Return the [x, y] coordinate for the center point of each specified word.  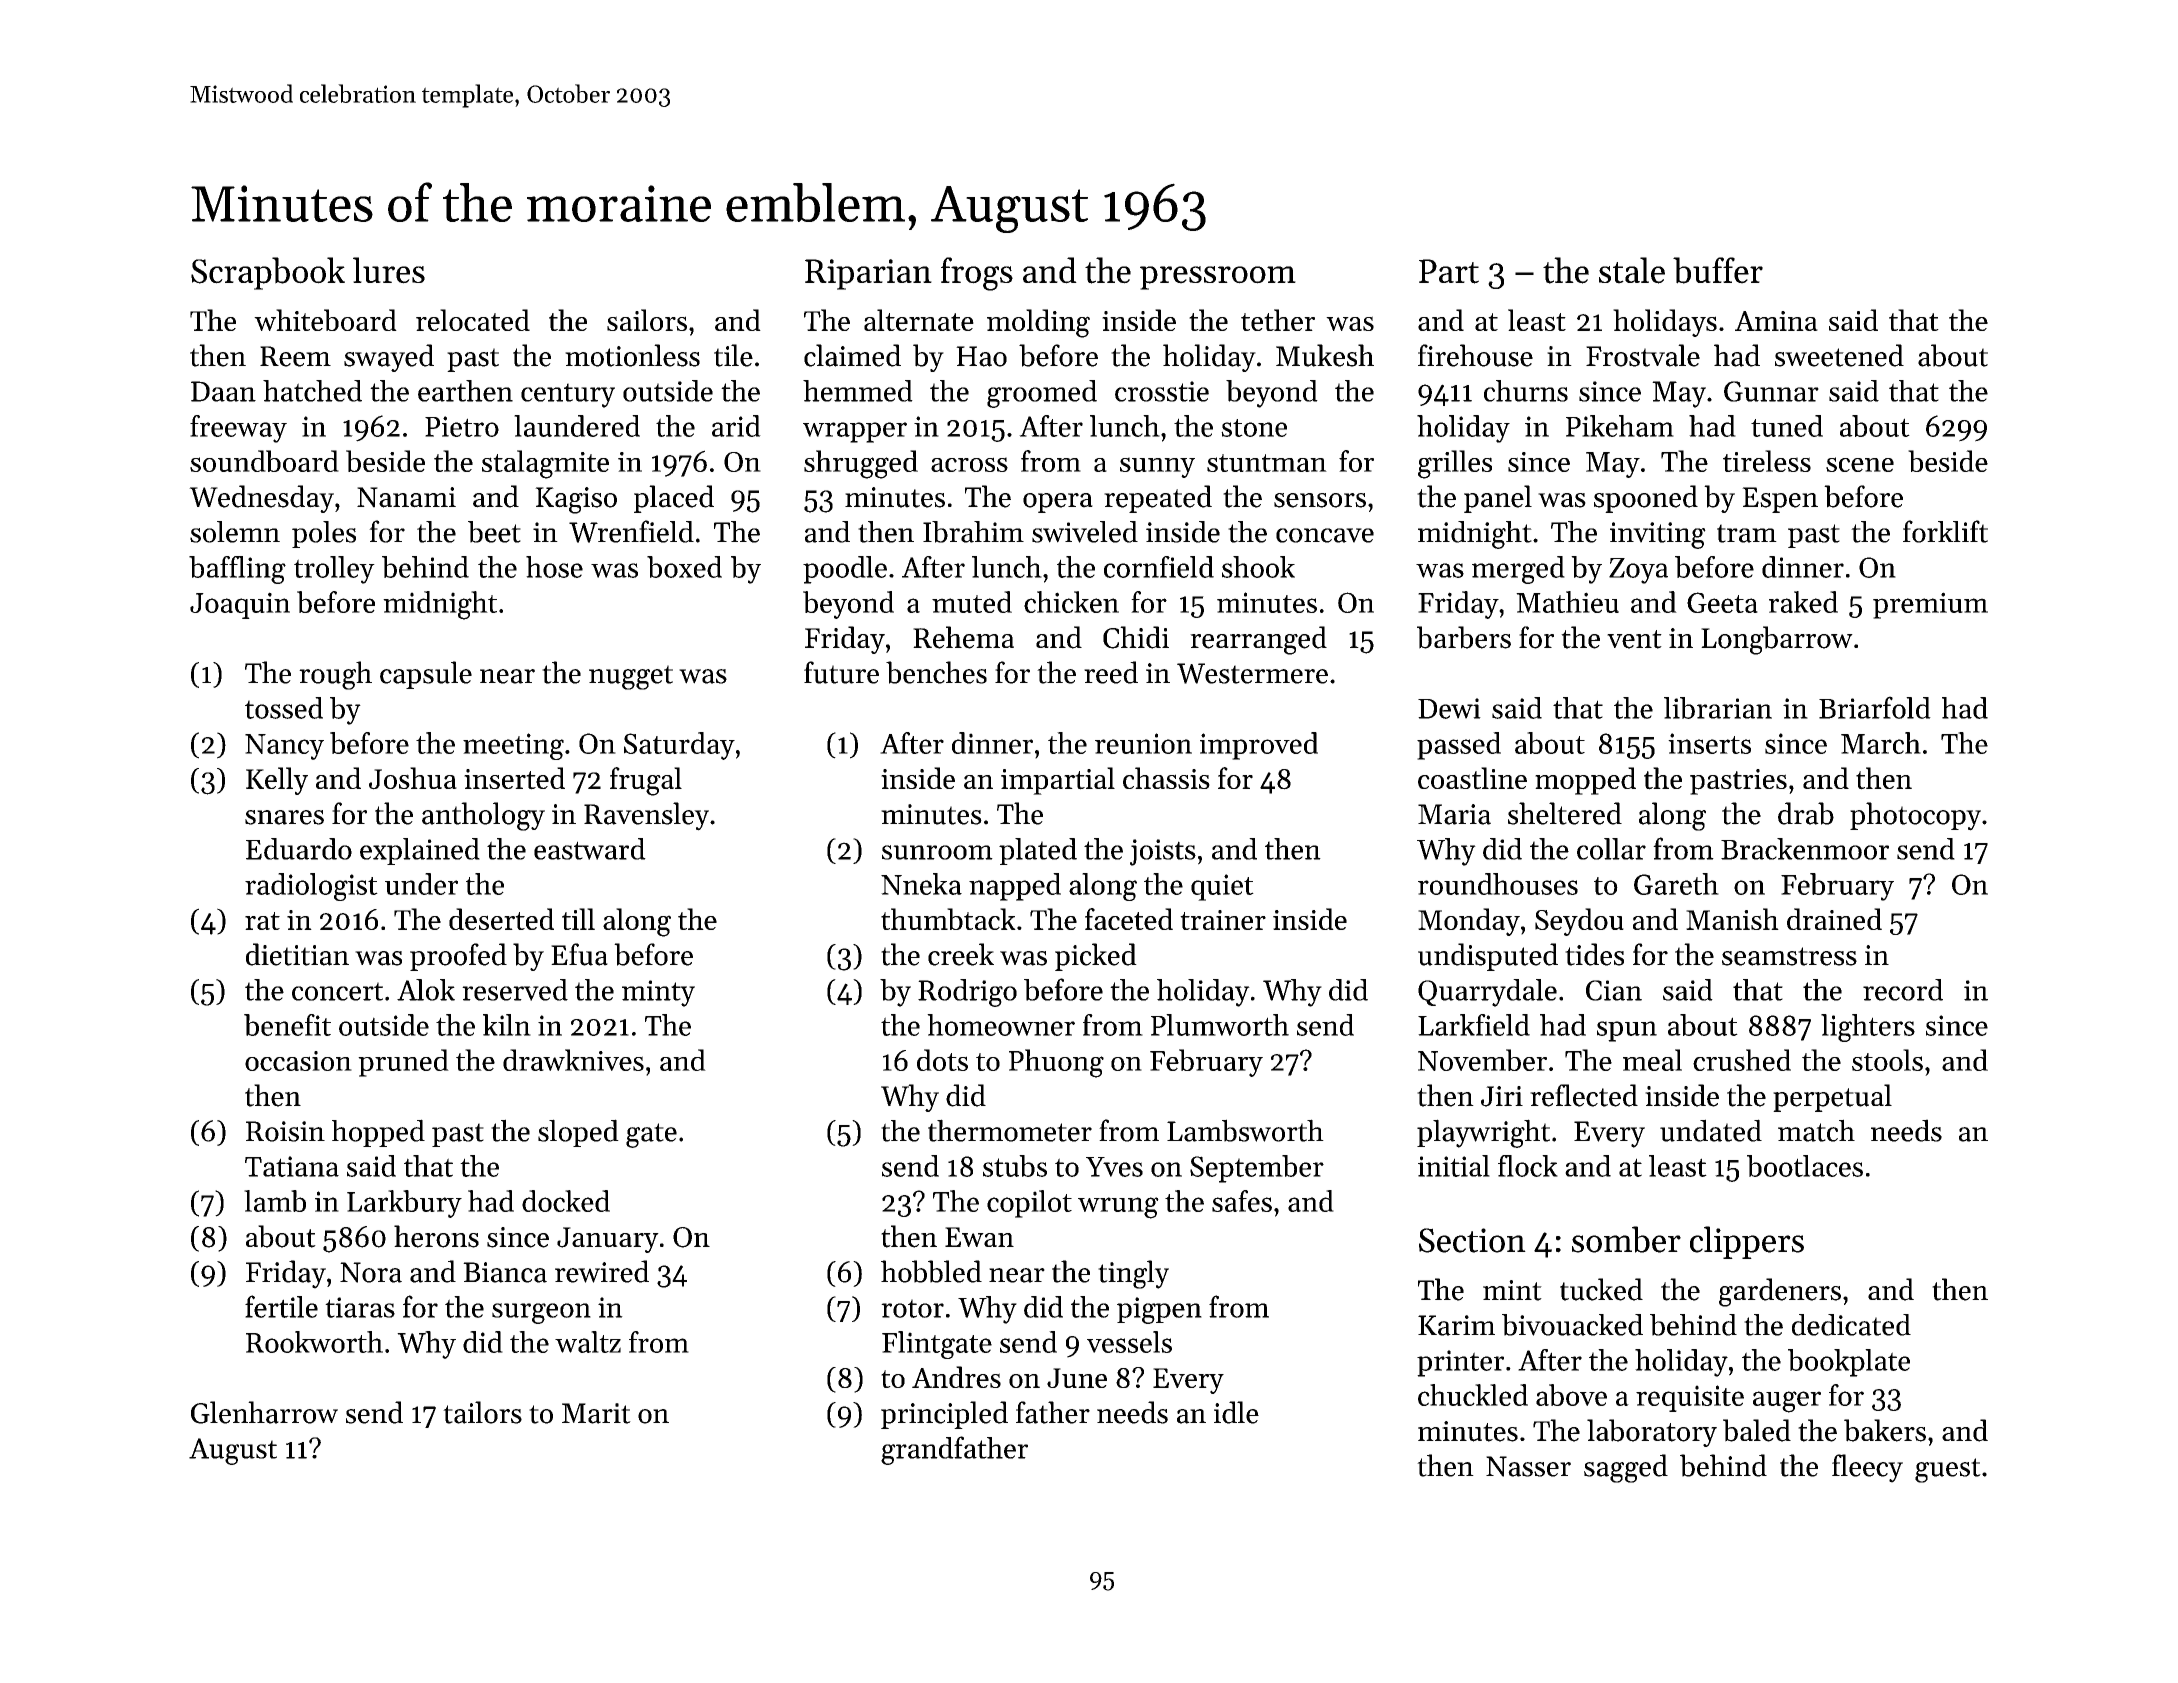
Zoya [1638, 571]
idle [1236, 1412]
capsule [426, 675]
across [969, 464]
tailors [482, 1412]
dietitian [297, 954]
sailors [647, 320]
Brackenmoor [1805, 849]
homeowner [1001, 1025]
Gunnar [1771, 391]
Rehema [963, 637]
